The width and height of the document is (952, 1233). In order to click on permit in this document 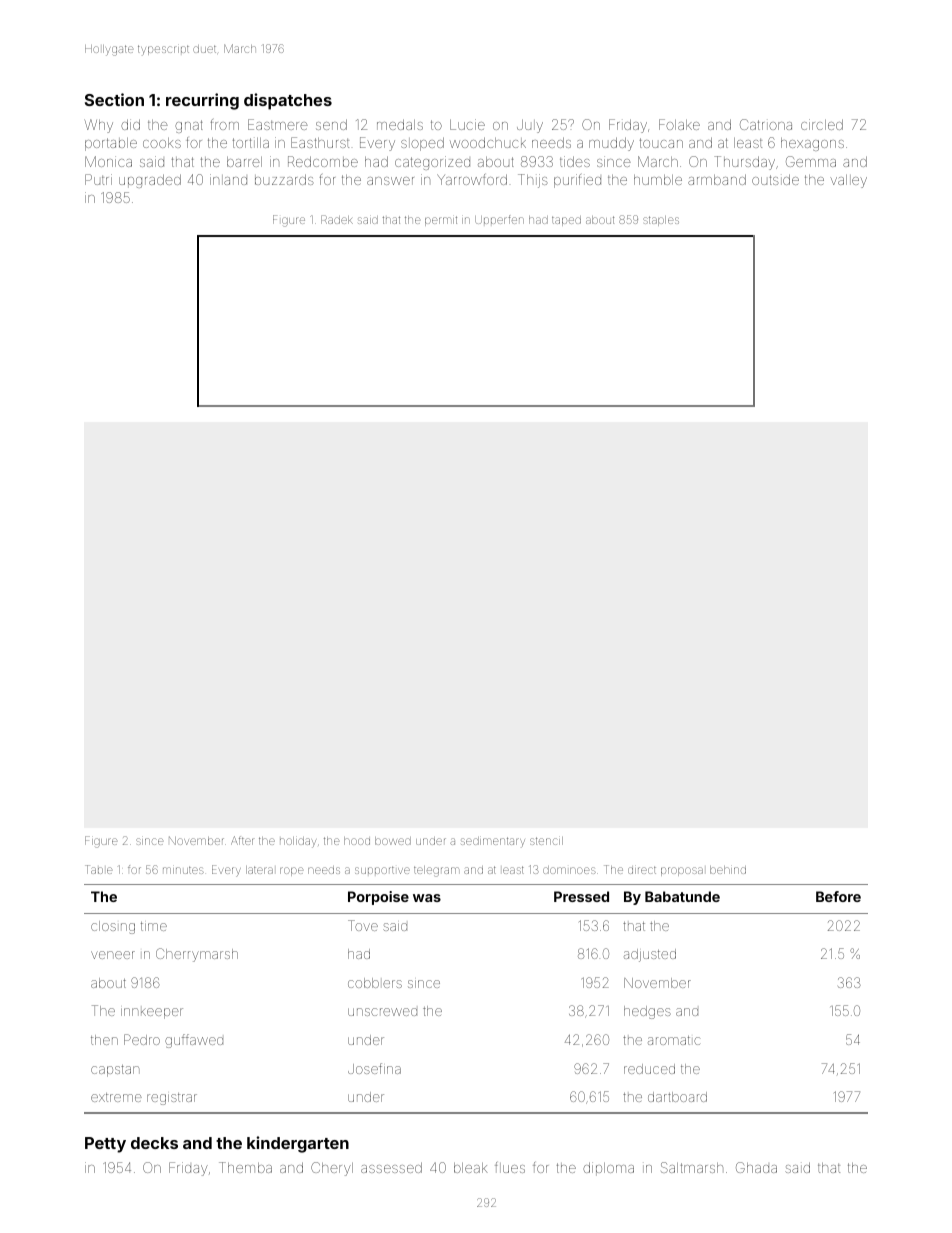, I will do `click(441, 221)`.
